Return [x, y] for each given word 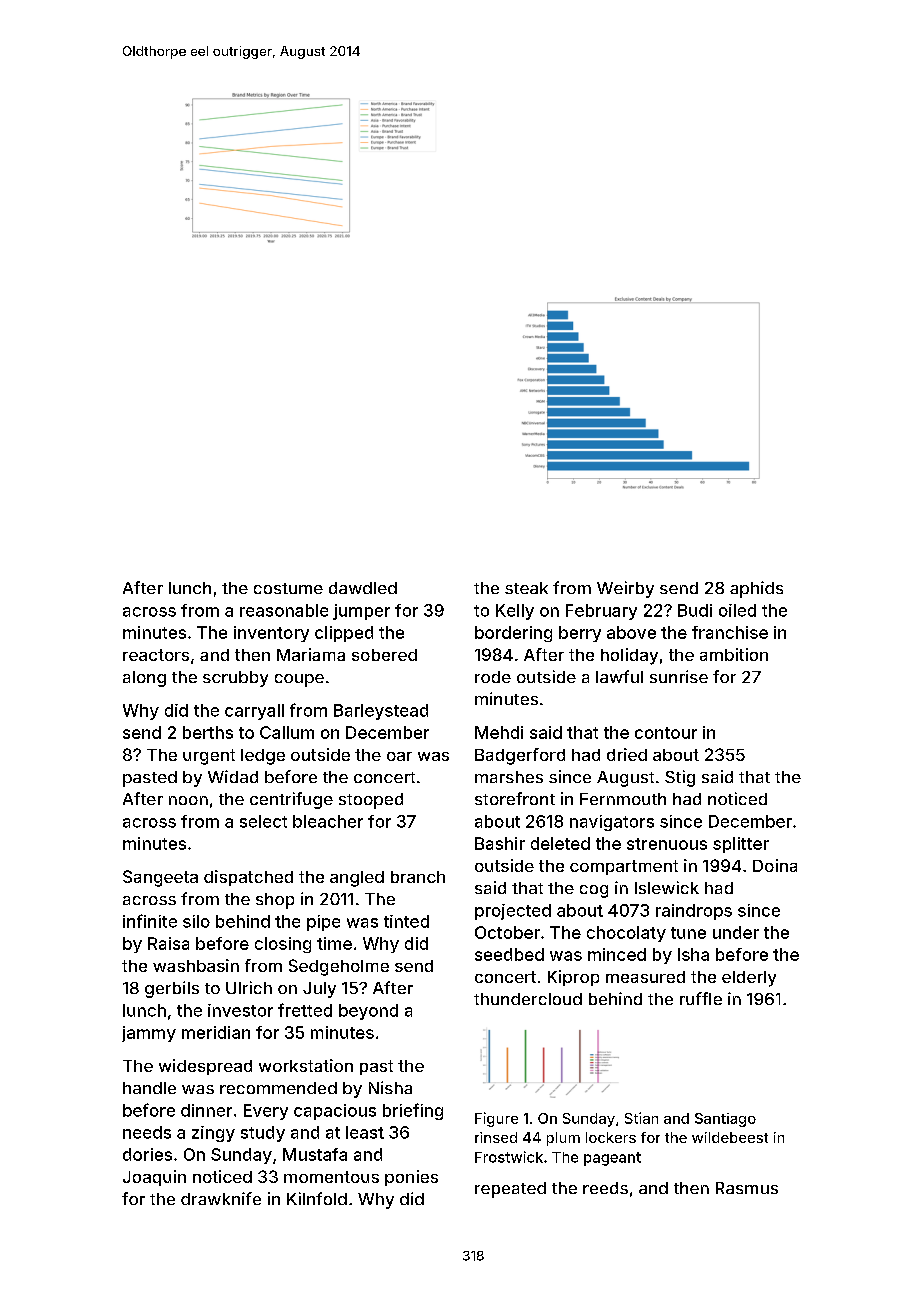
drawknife [221, 1198]
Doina [775, 865]
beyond [368, 1012]
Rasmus [747, 1188]
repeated [510, 1190]
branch [418, 877]
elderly [749, 979]
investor [240, 1010]
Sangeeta [160, 878]
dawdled [363, 588]
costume [288, 588]
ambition [734, 654]
